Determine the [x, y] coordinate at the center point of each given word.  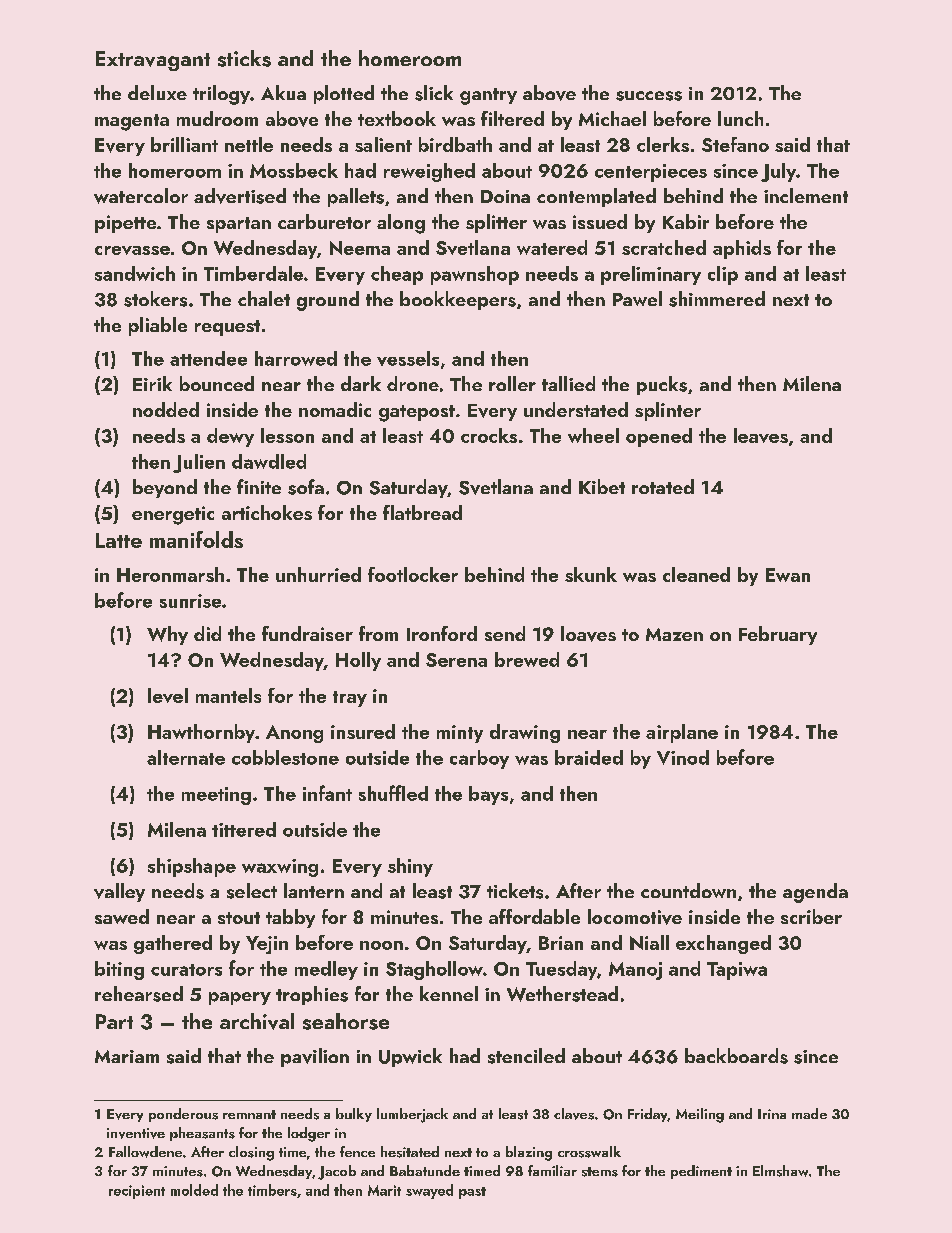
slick [434, 93]
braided [589, 757]
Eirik [152, 383]
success [649, 96]
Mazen [674, 634]
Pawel [637, 298]
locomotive [635, 917]
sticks [244, 58]
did [207, 633]
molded [194, 1190]
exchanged [723, 944]
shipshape [192, 867]
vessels [408, 358]
